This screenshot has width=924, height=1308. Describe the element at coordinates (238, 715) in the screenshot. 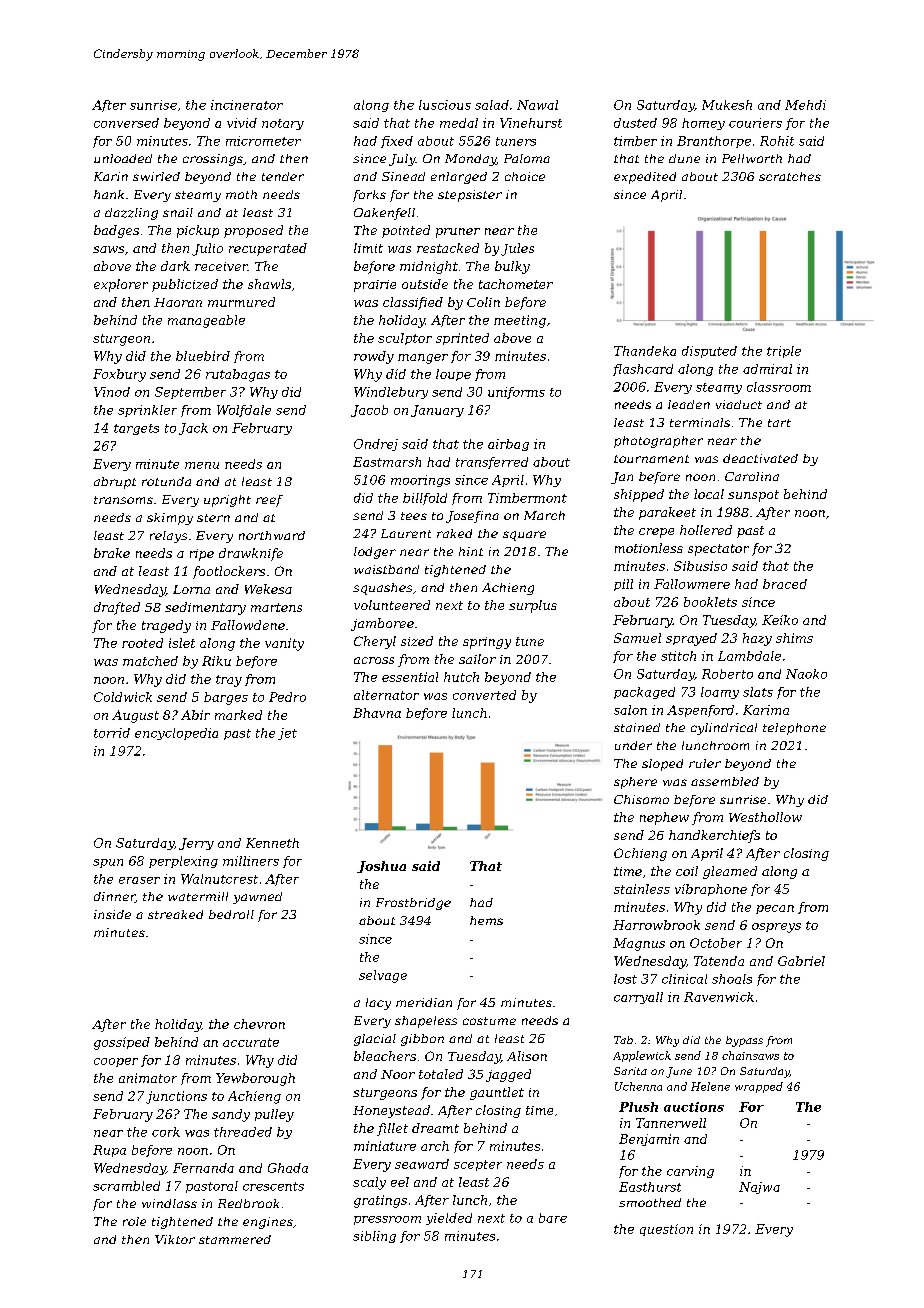

I see `marked` at that location.
